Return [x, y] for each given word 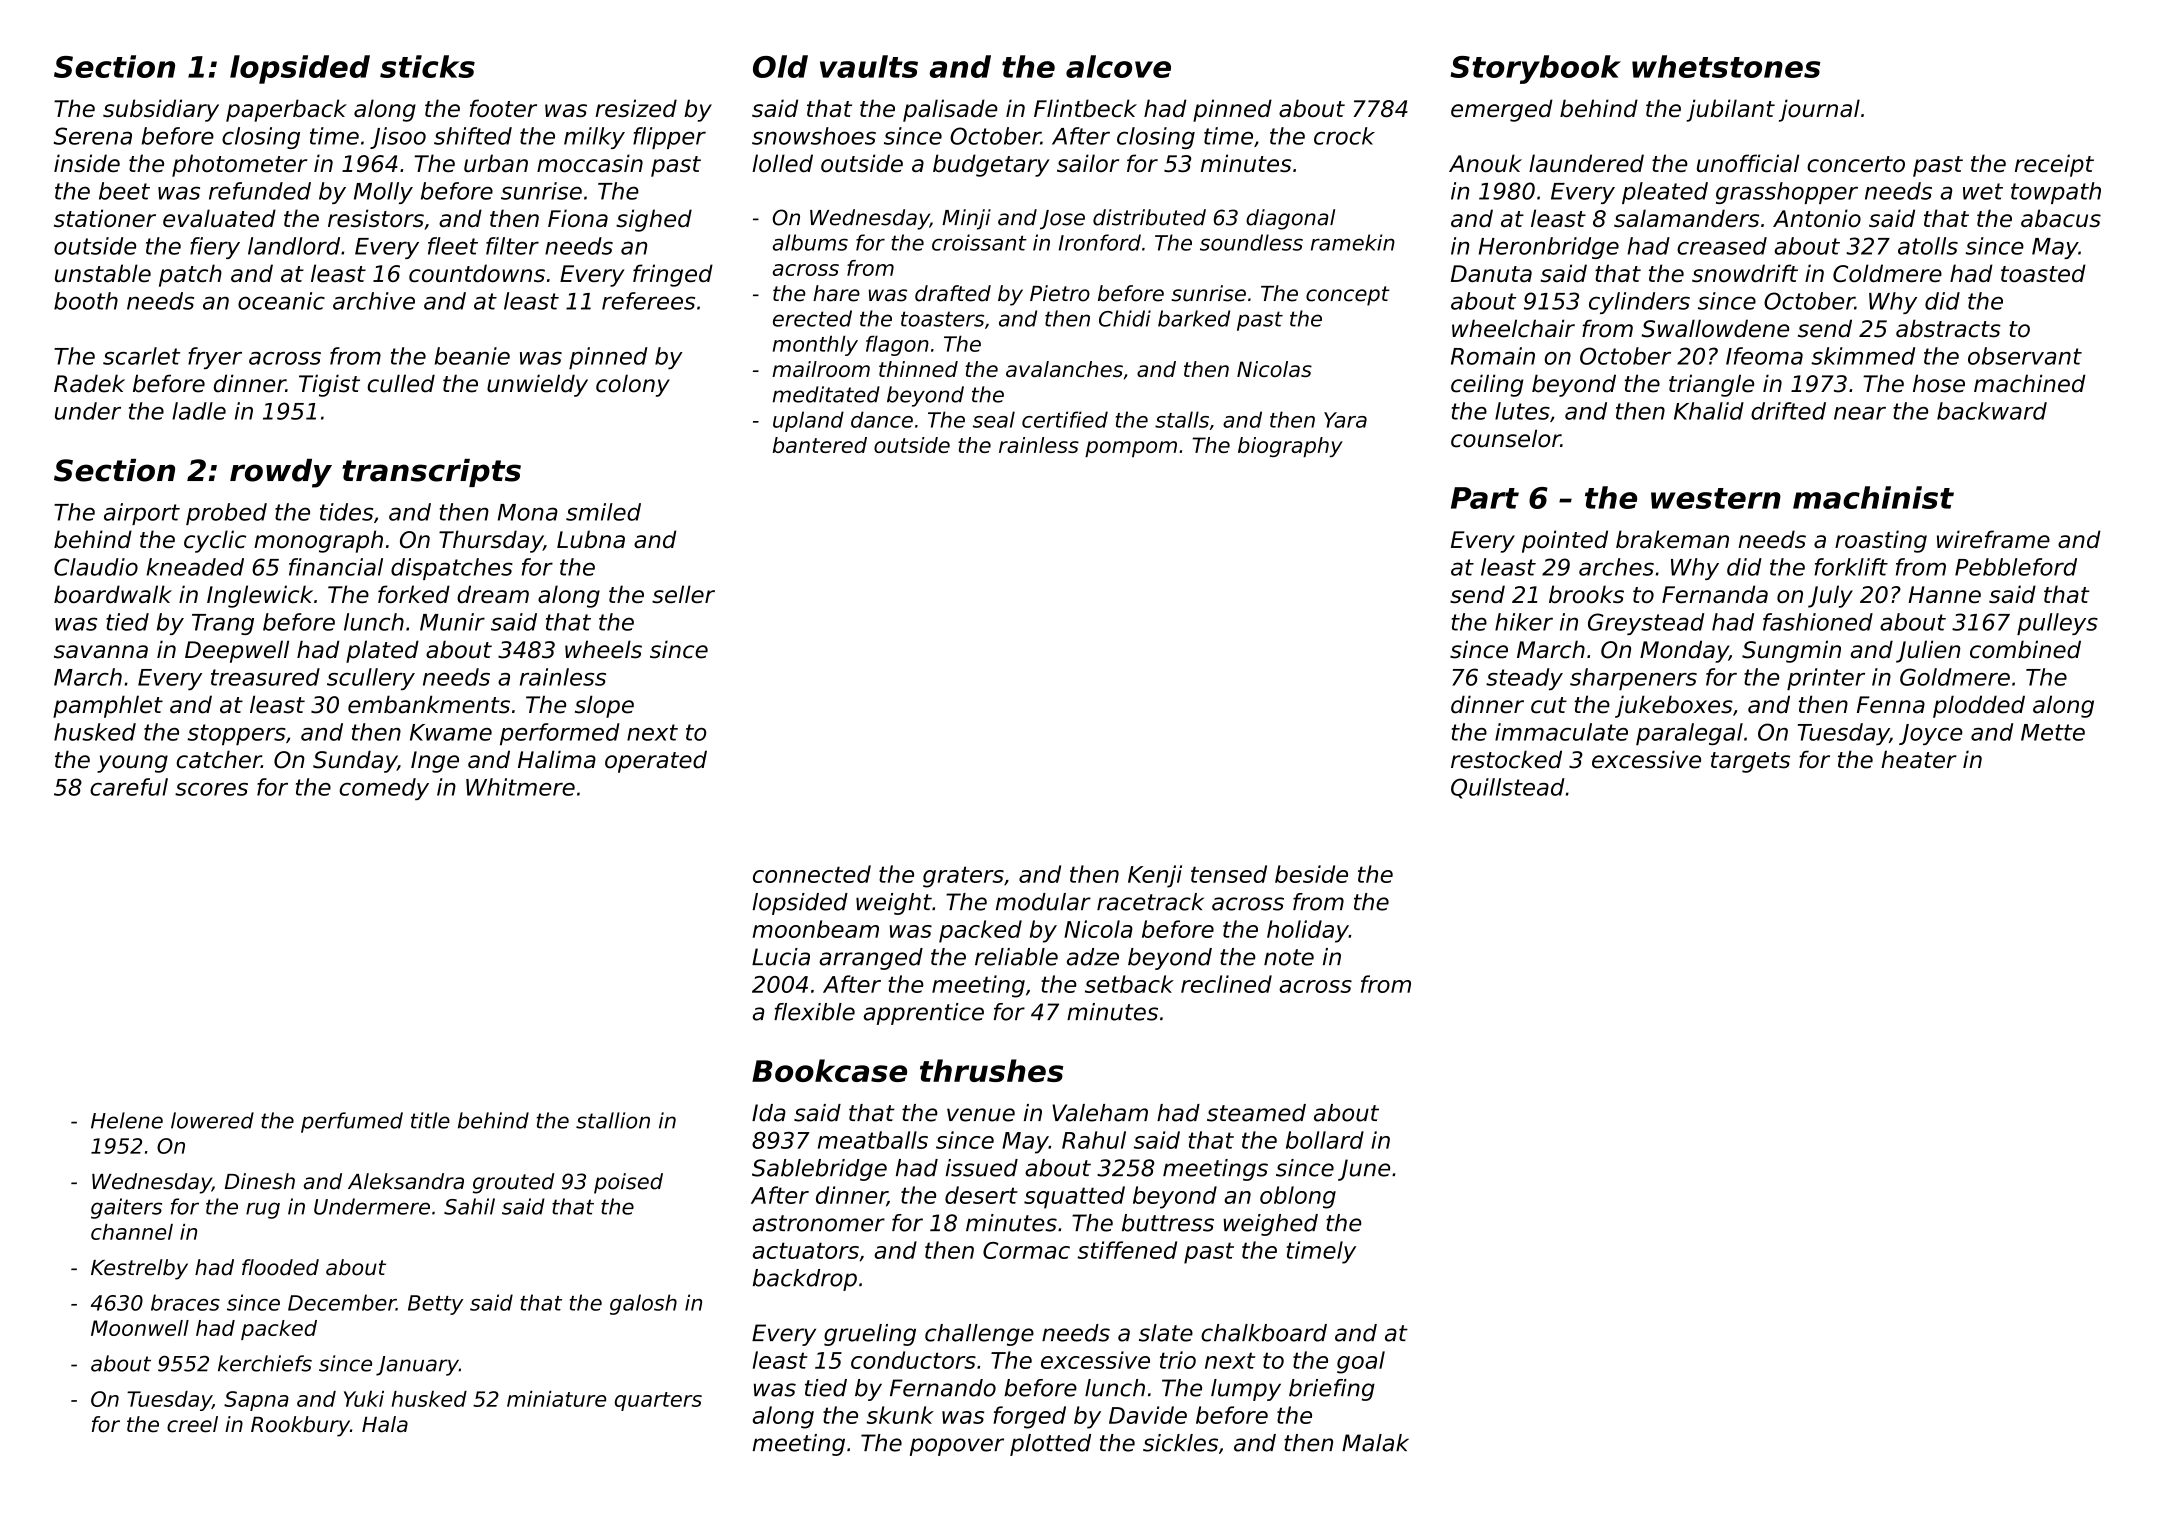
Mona [528, 512]
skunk [900, 1415]
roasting [1881, 541]
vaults [869, 66]
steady [1524, 679]
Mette [2053, 732]
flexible [814, 1012]
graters [963, 877]
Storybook [1535, 69]
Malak [1375, 1443]
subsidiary [161, 110]
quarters [658, 1401]
